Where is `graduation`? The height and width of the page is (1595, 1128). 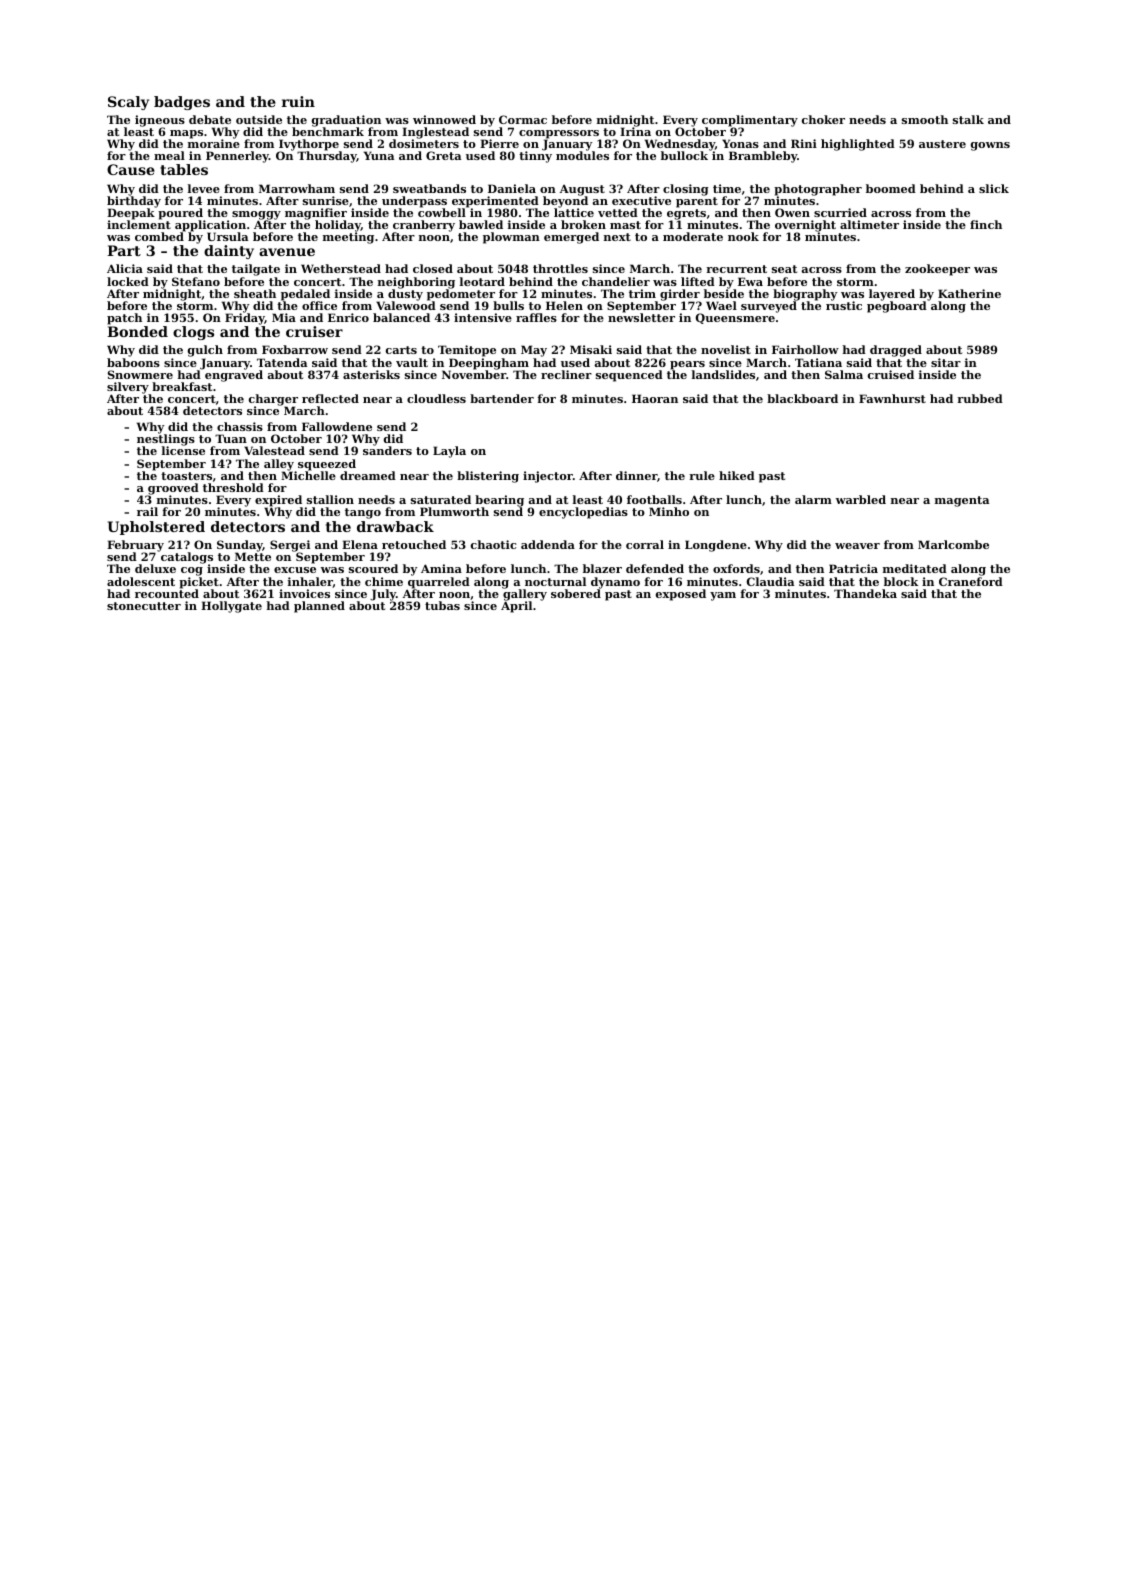
graduation is located at coordinates (346, 121).
